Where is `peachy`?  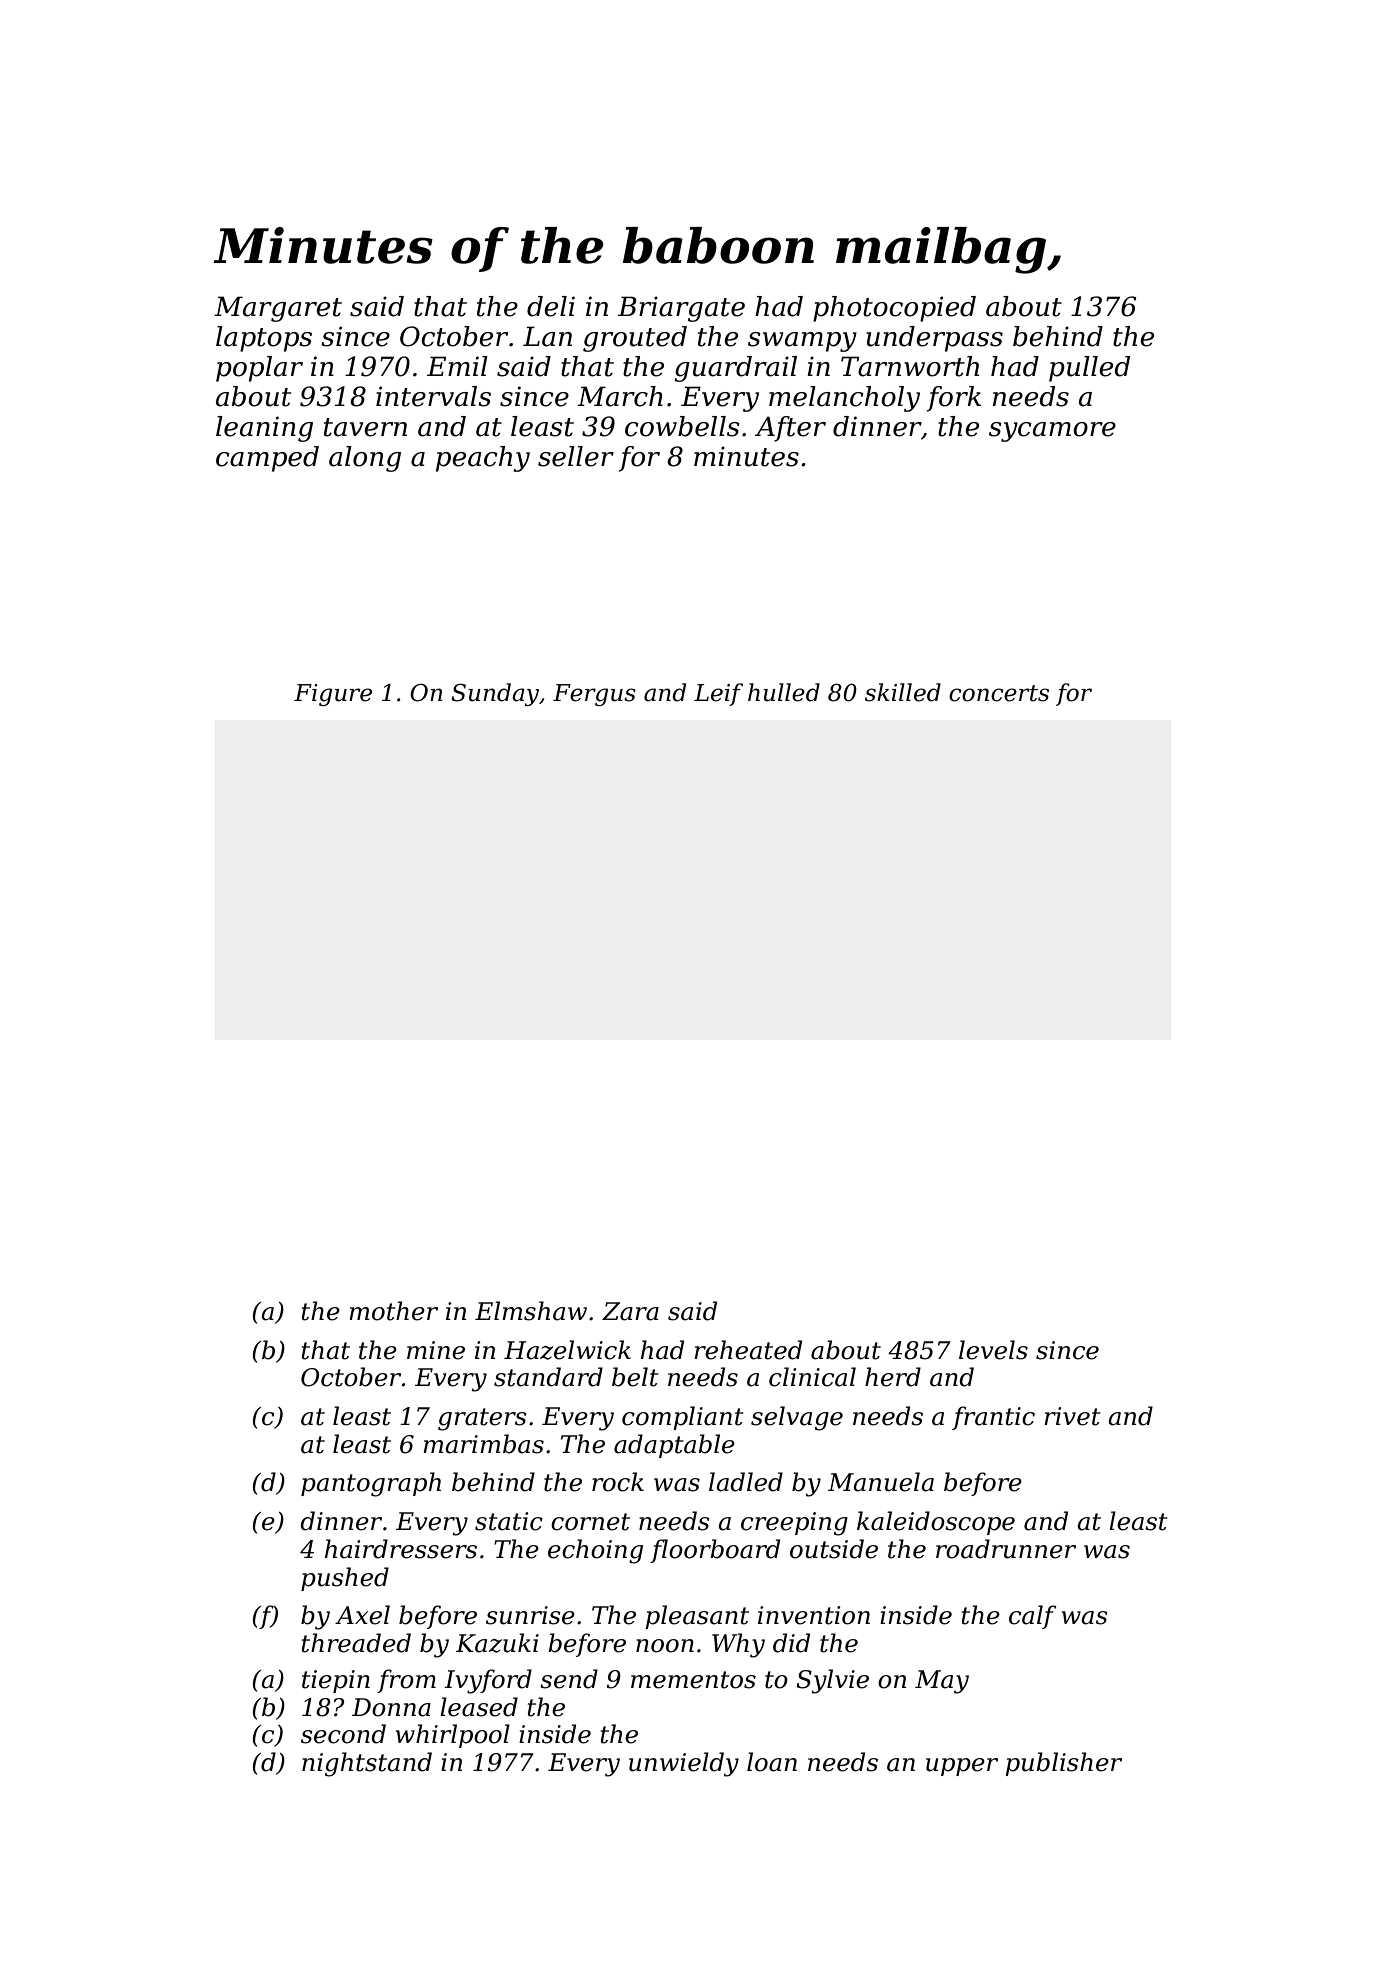
peachy is located at coordinates (483, 459).
